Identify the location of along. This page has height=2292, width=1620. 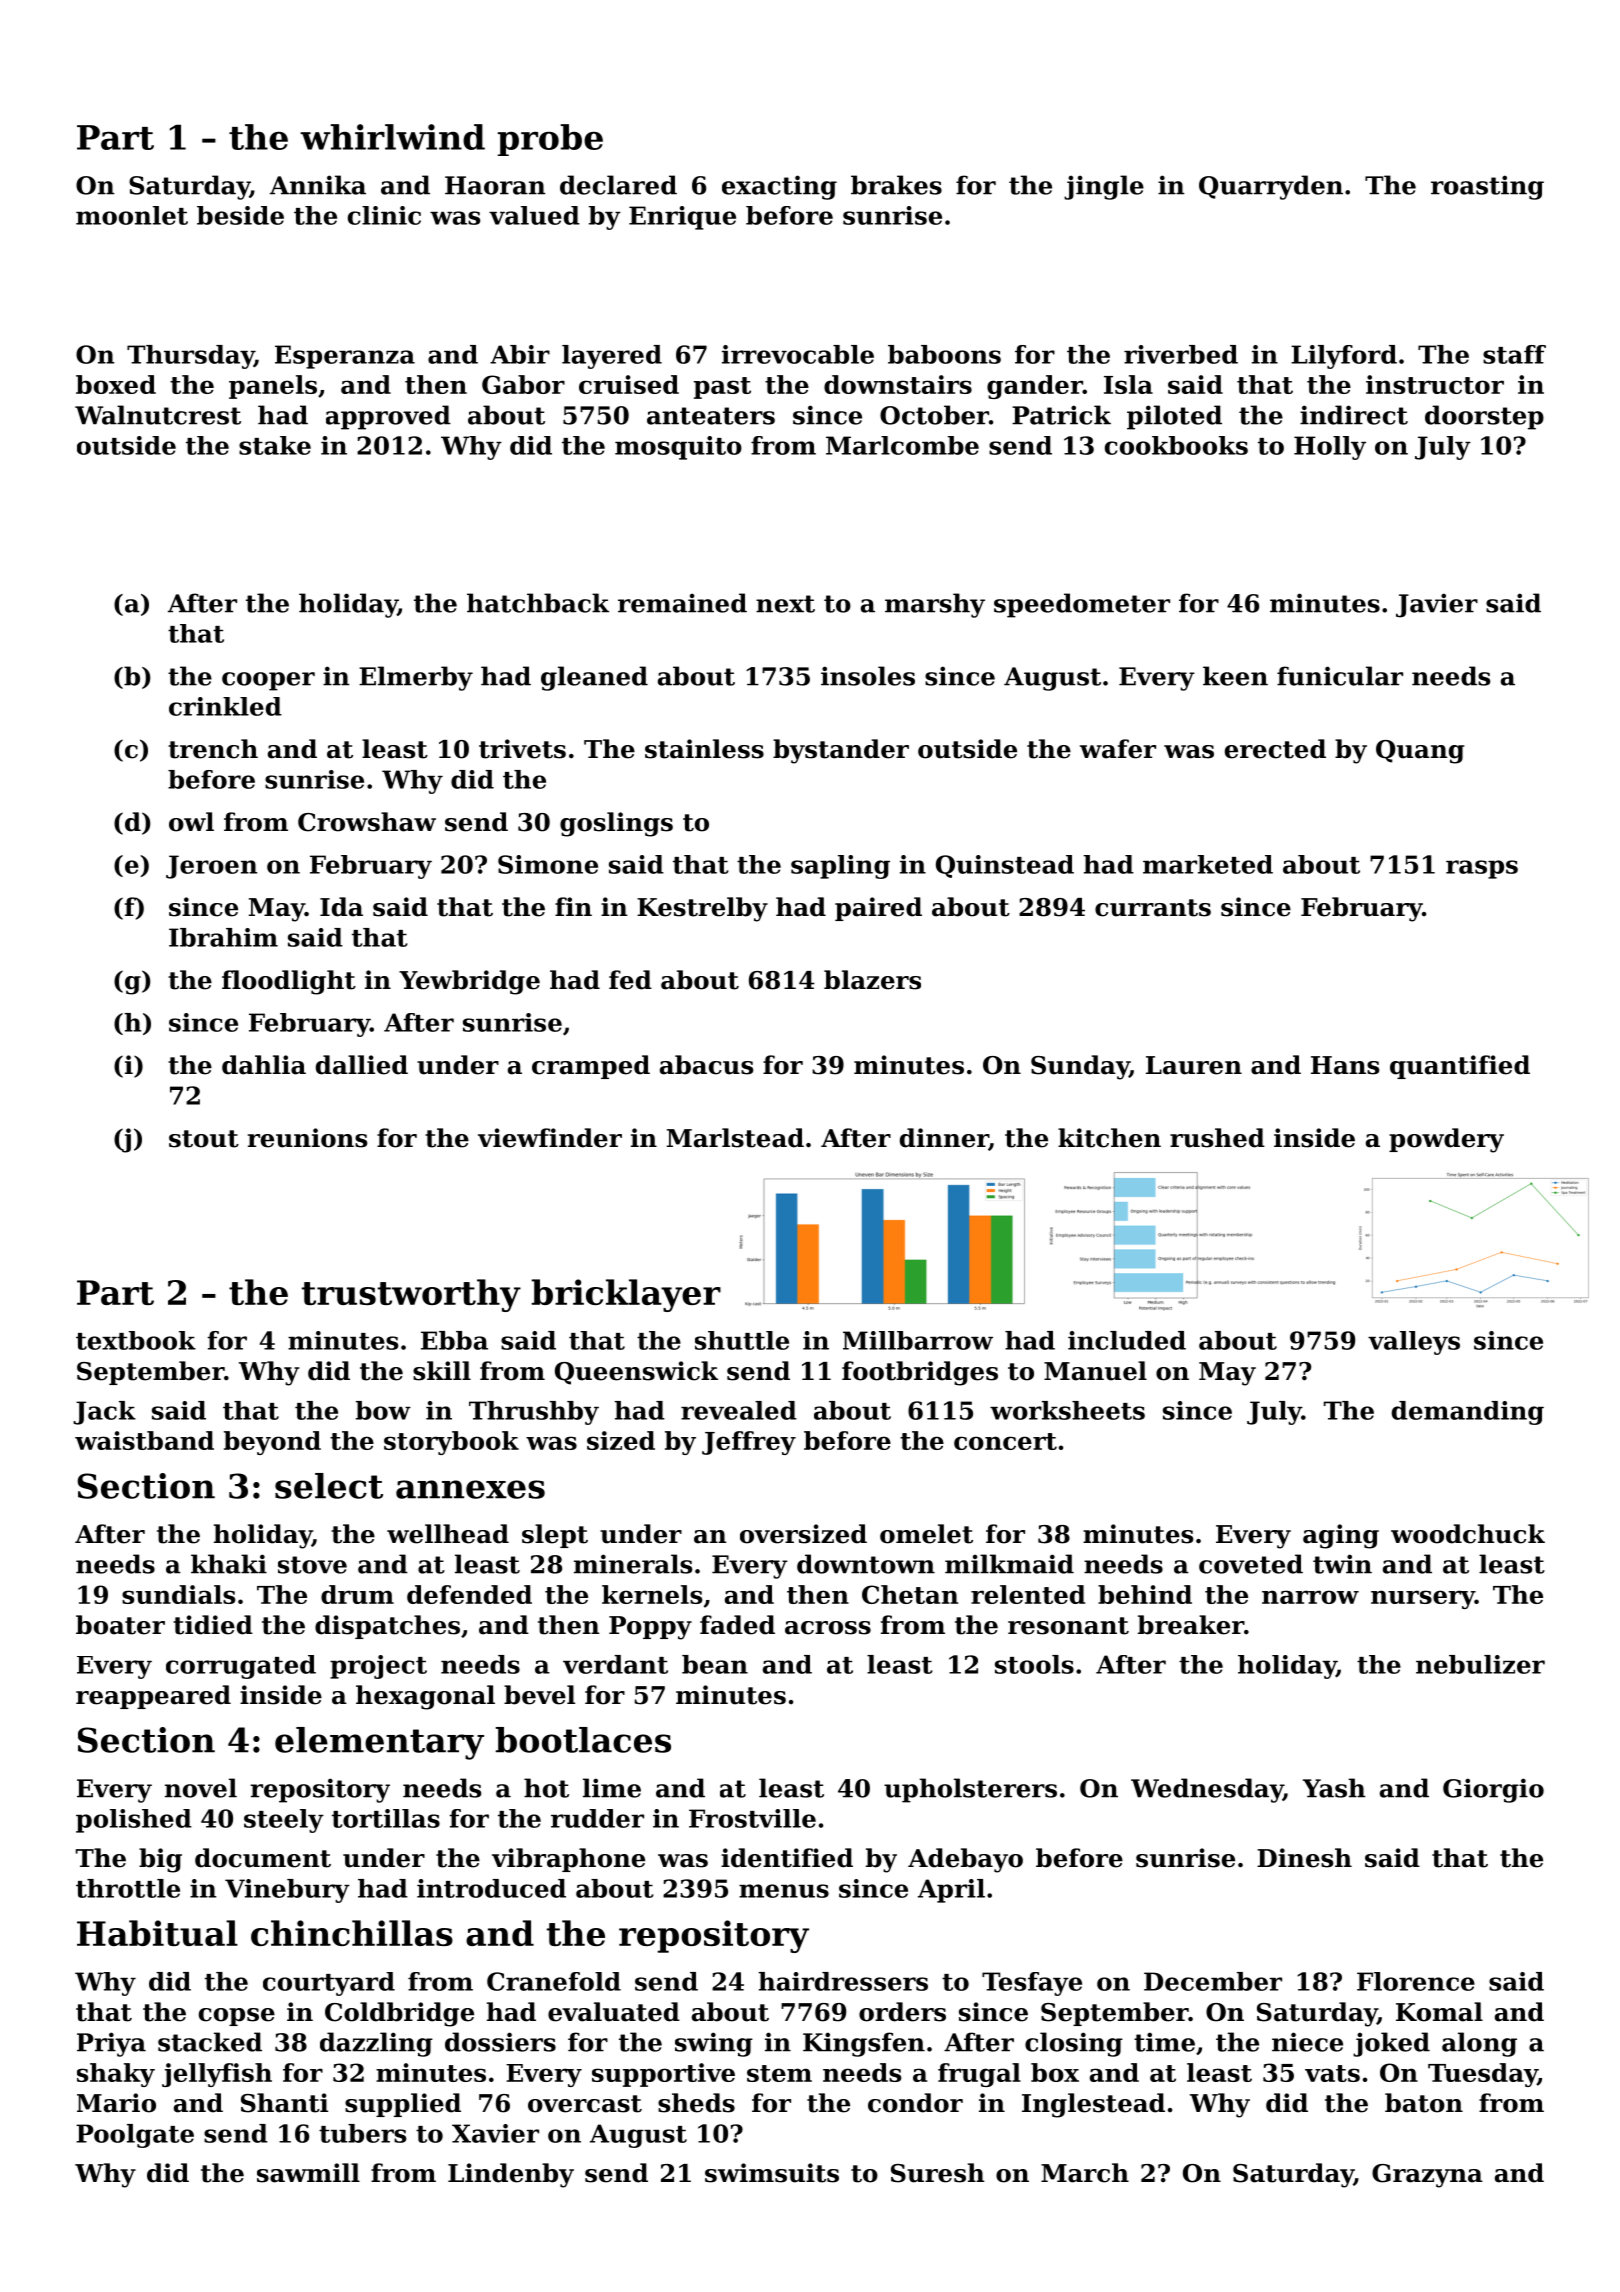
(1479, 2044).
